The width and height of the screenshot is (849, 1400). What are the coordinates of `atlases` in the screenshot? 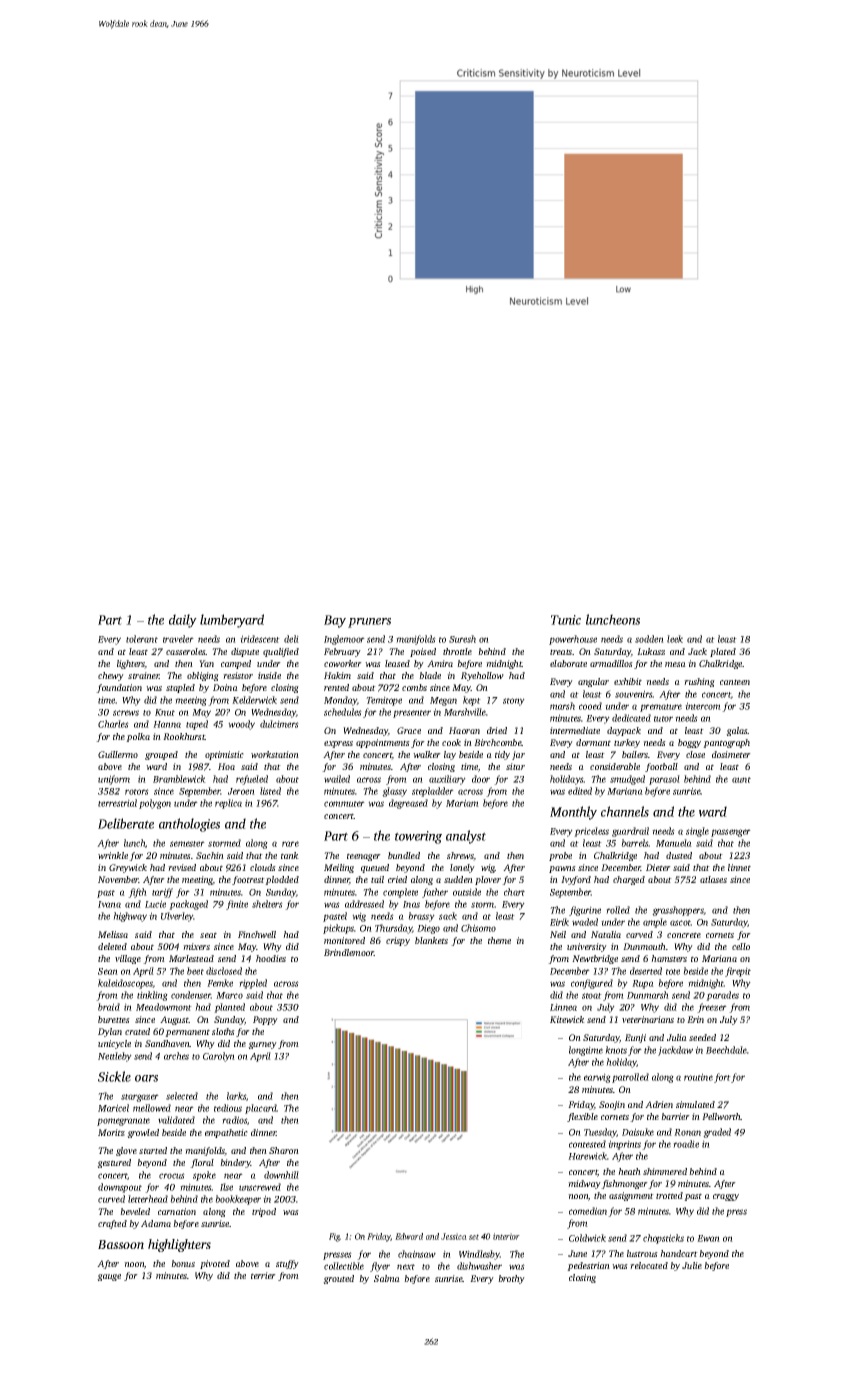 It's located at (713, 879).
